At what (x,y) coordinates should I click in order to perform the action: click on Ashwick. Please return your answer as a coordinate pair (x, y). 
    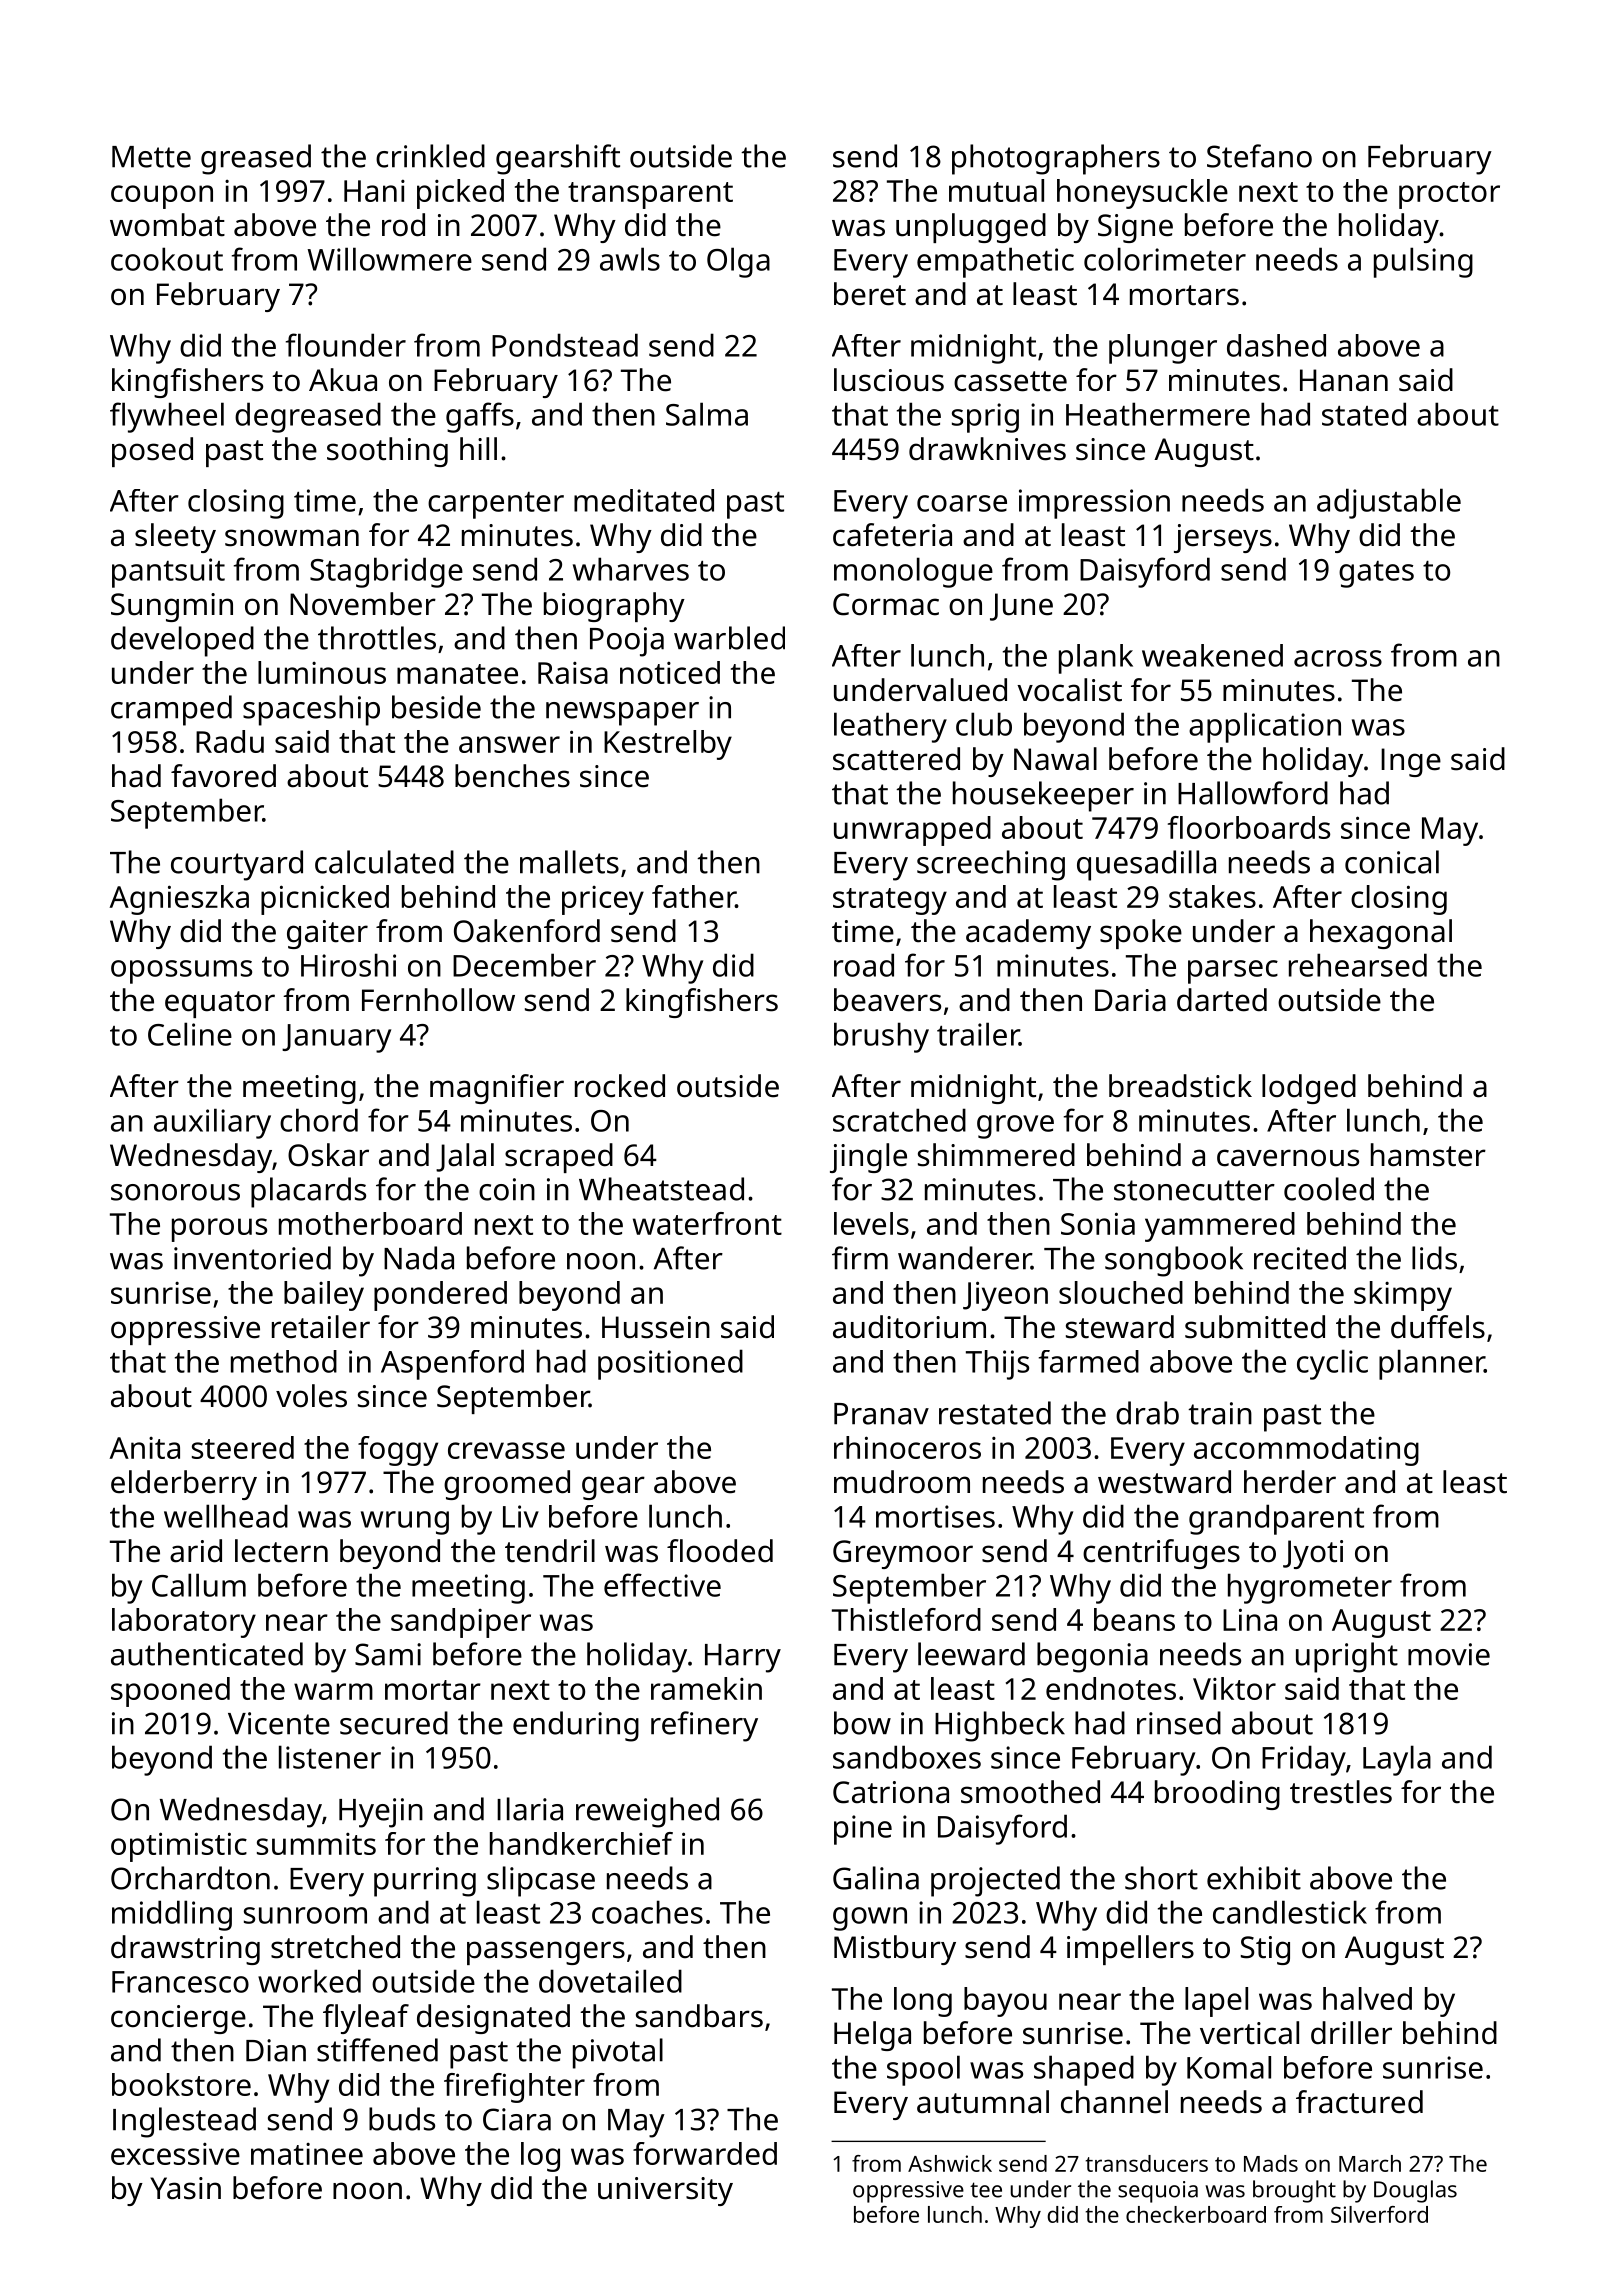
    Looking at the image, I should click on (950, 2163).
